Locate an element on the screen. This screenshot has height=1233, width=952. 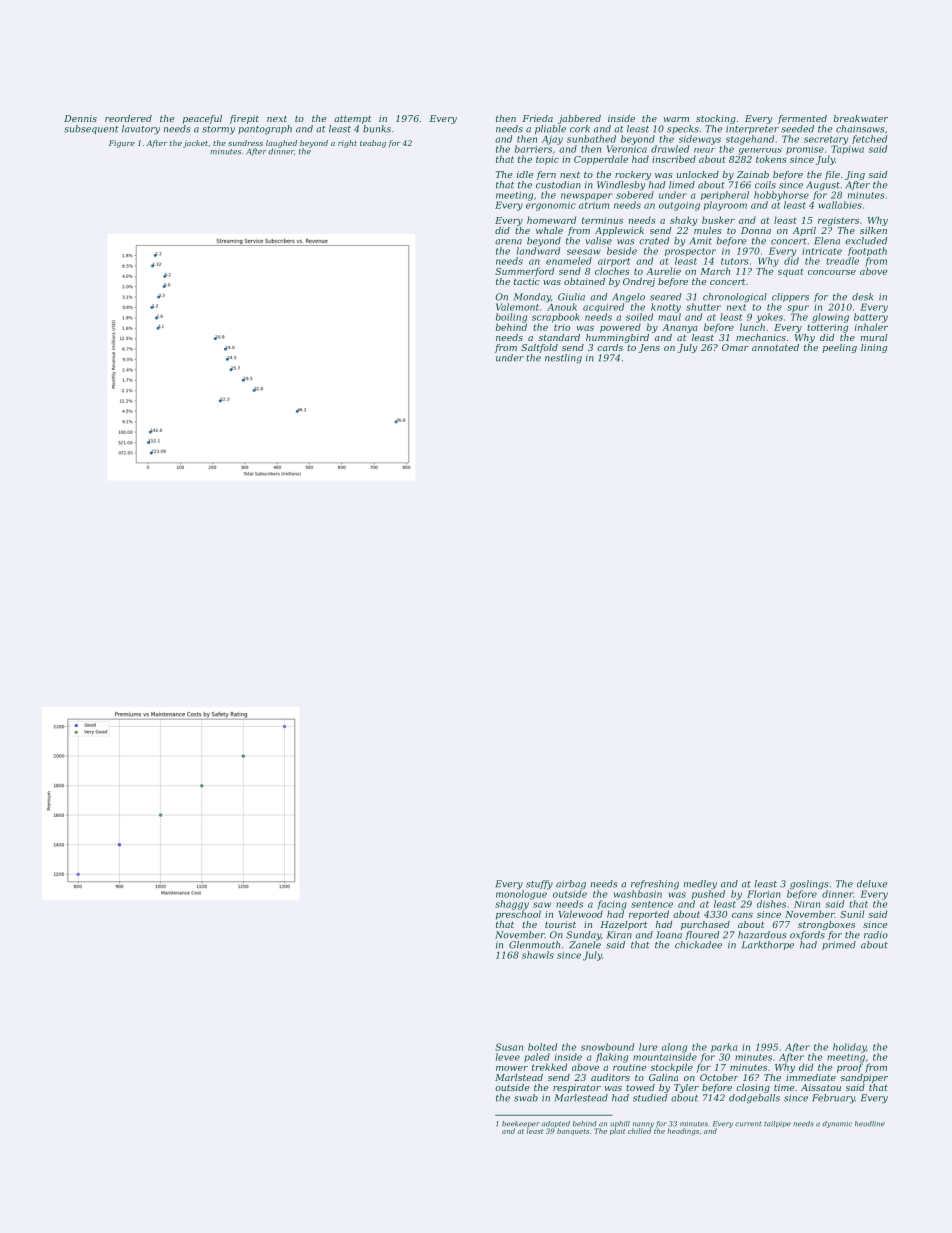
Saltfold is located at coordinates (539, 348).
